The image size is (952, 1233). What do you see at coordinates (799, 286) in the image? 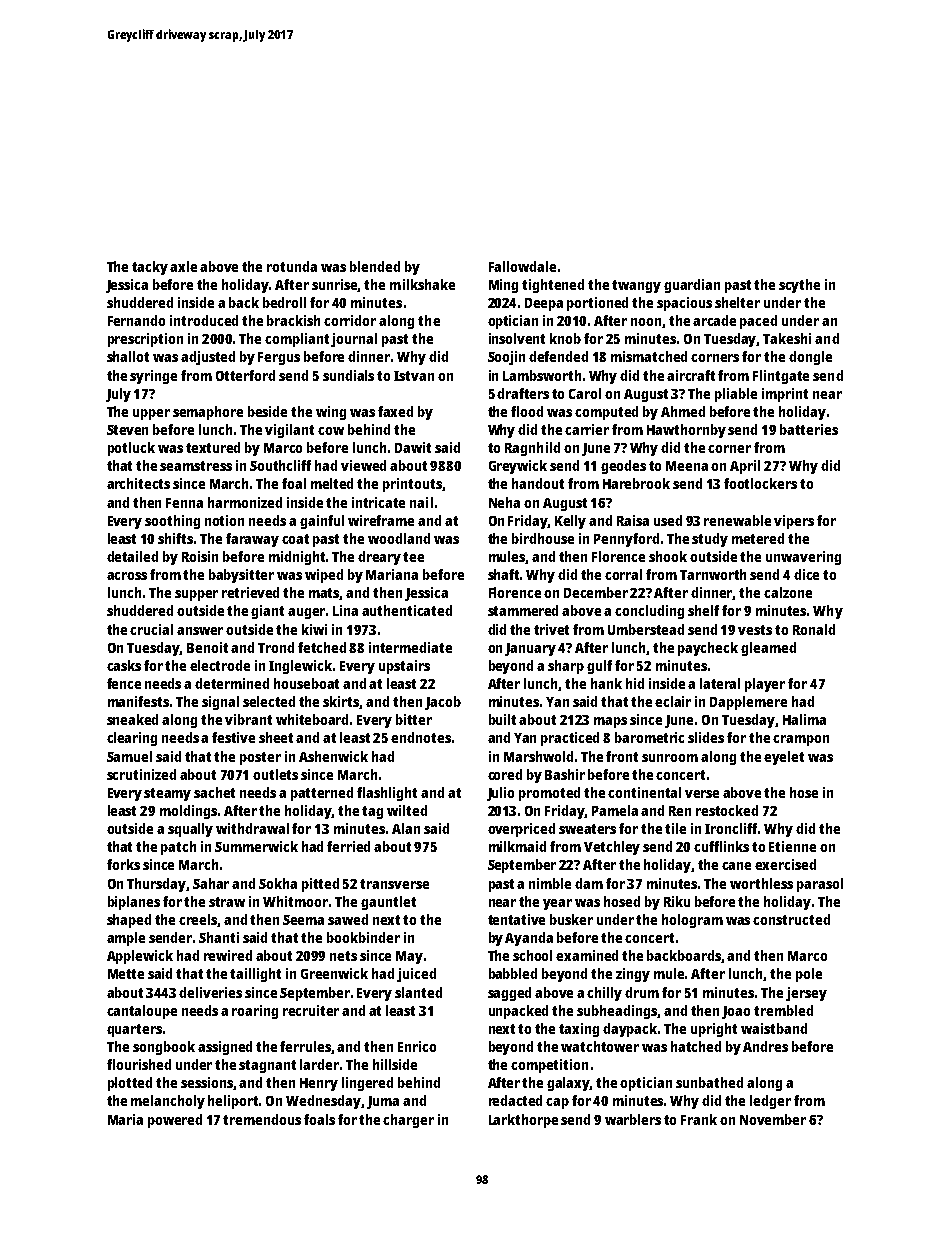
I see `scythe` at bounding box center [799, 286].
